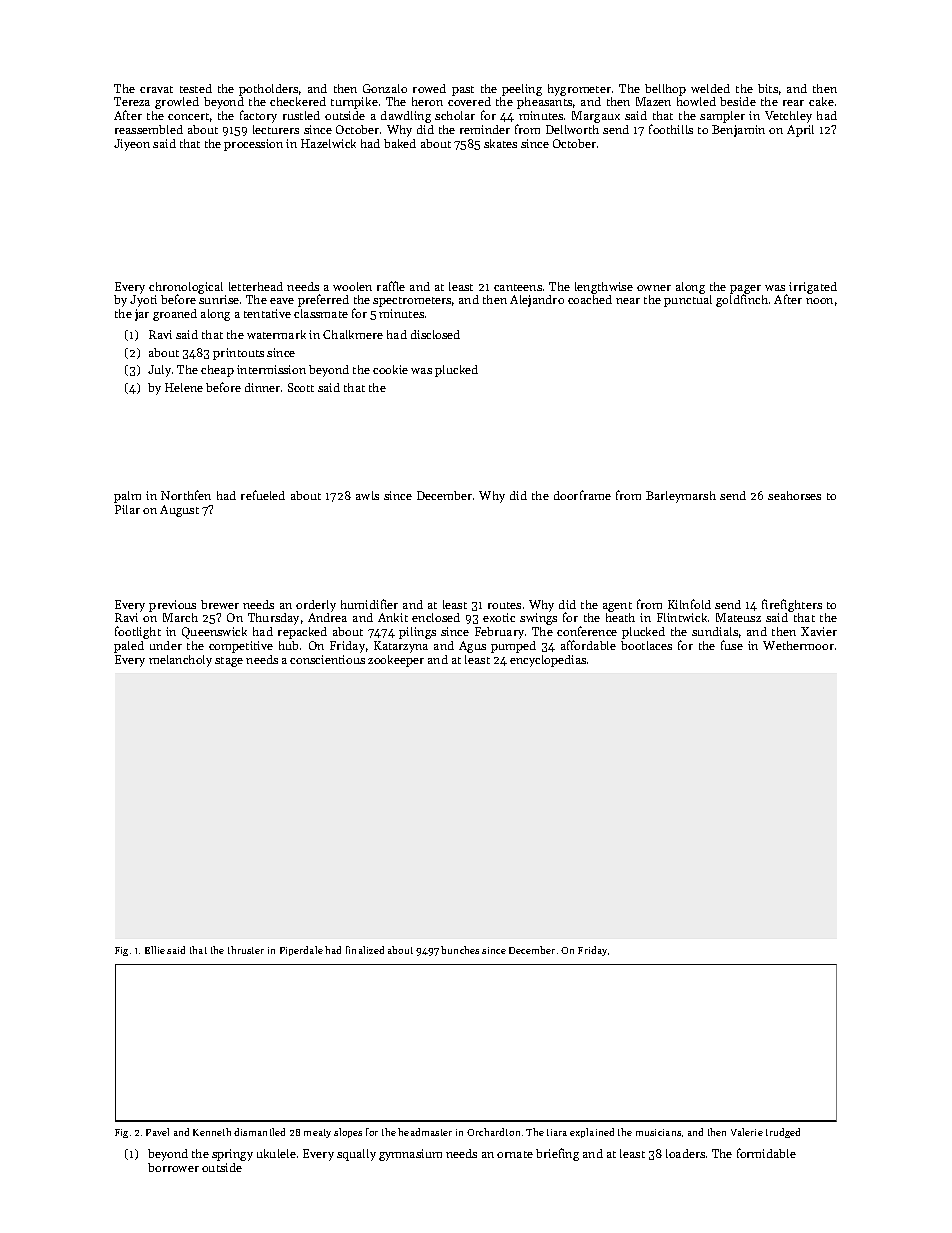  What do you see at coordinates (658, 1132) in the image?
I see `musicians` at bounding box center [658, 1132].
